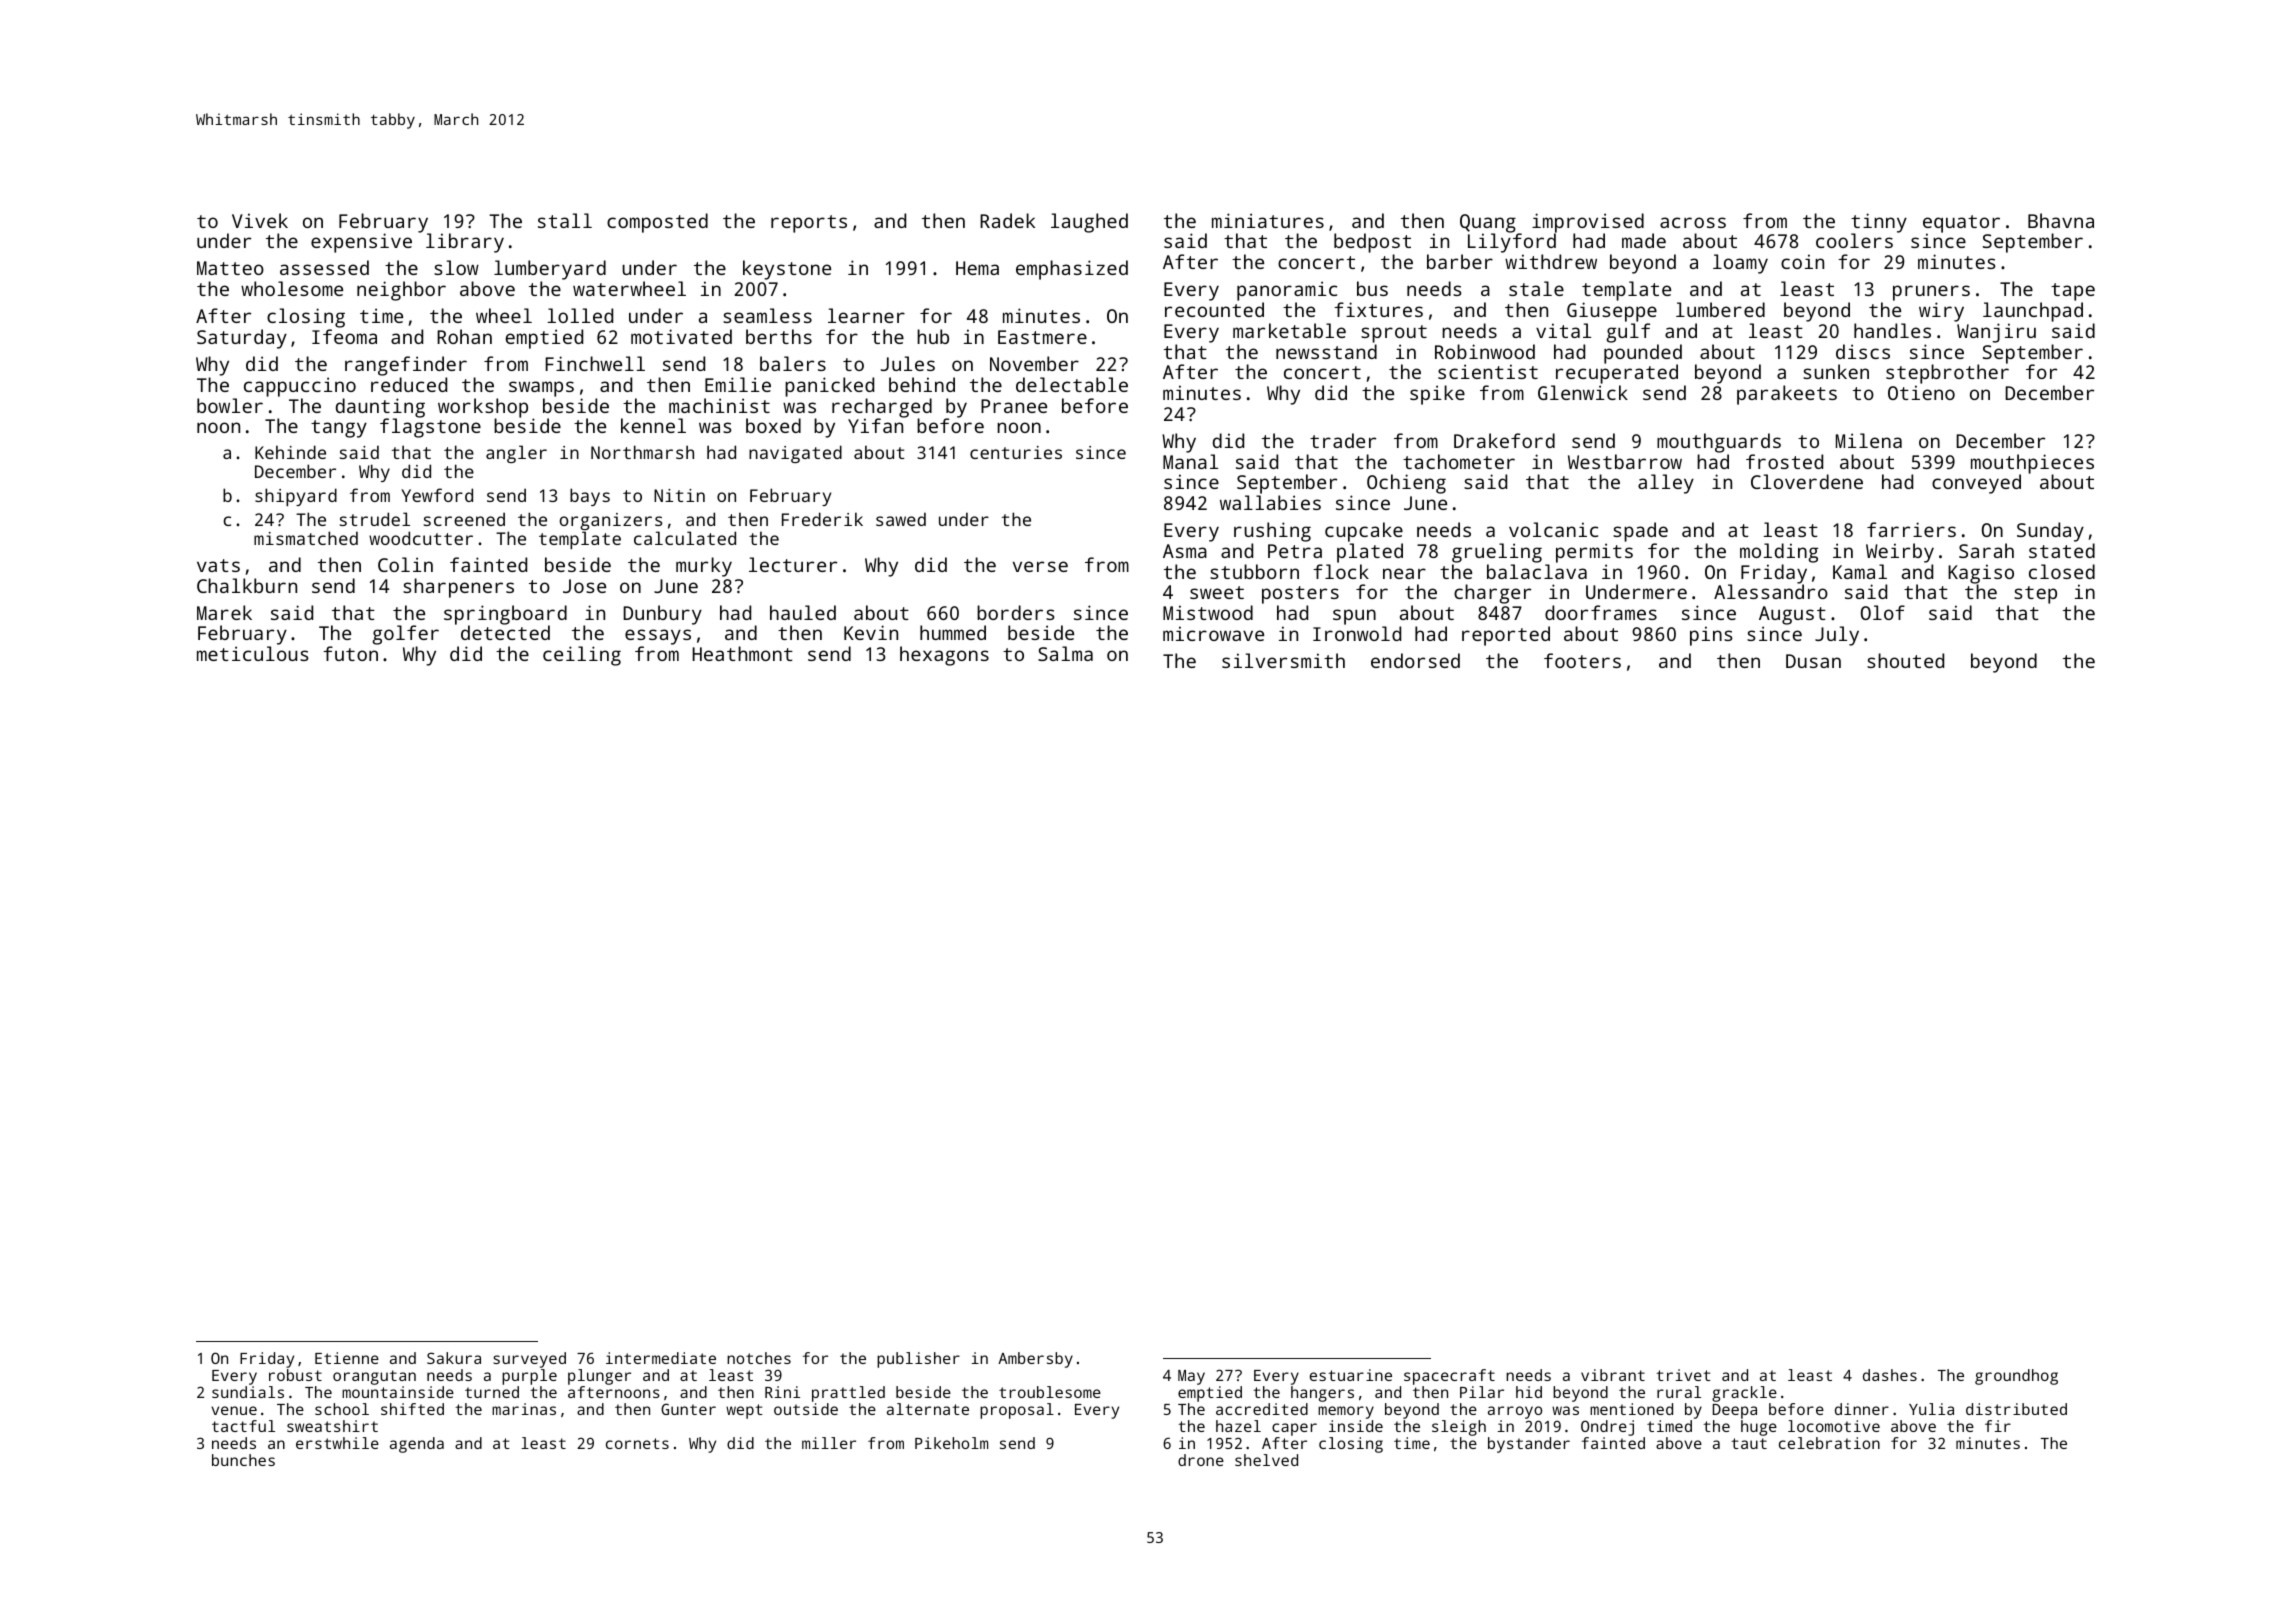 The width and height of the image is (2292, 1620). I want to click on Vivek, so click(260, 220).
